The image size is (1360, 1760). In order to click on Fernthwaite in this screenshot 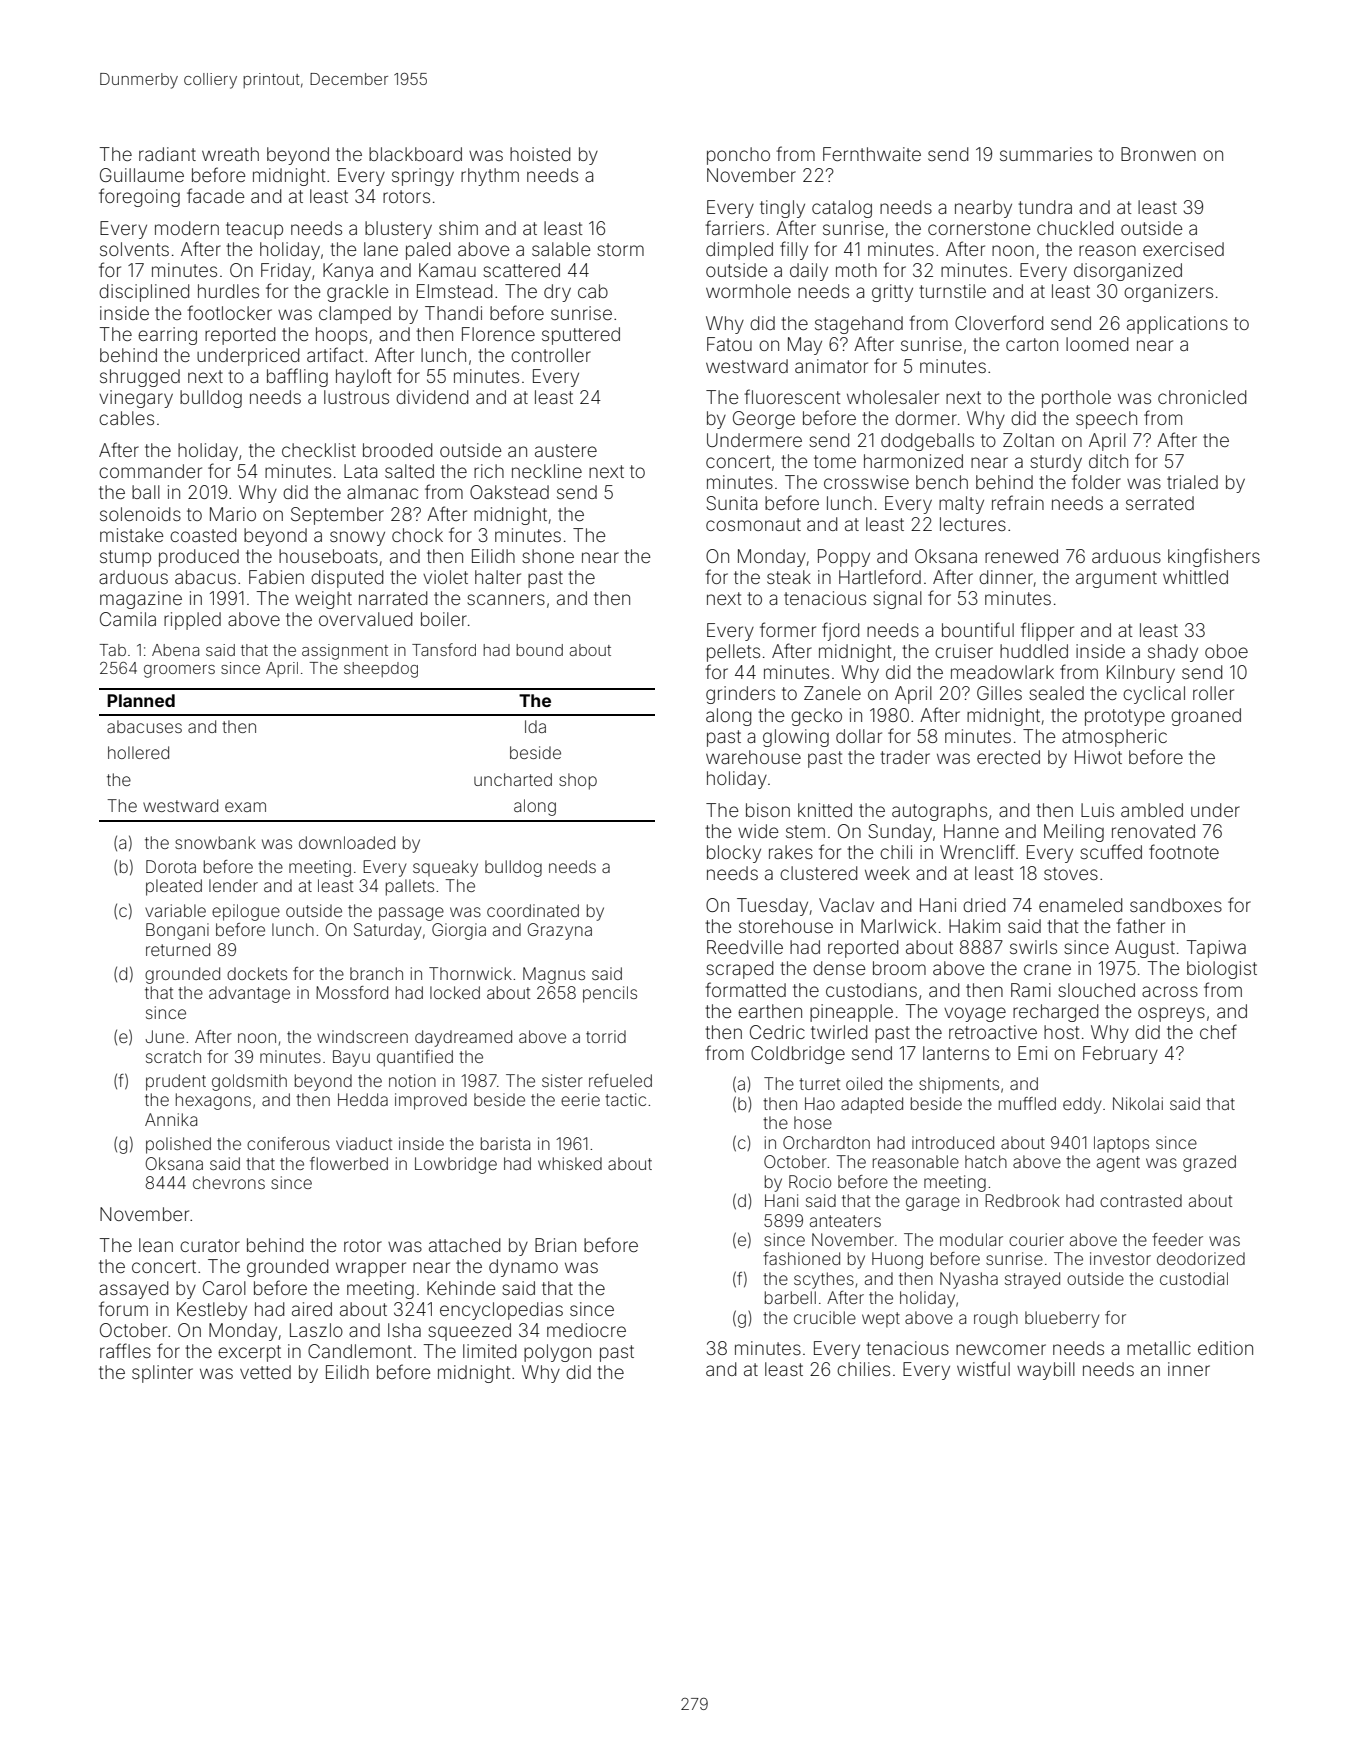, I will do `click(872, 154)`.
